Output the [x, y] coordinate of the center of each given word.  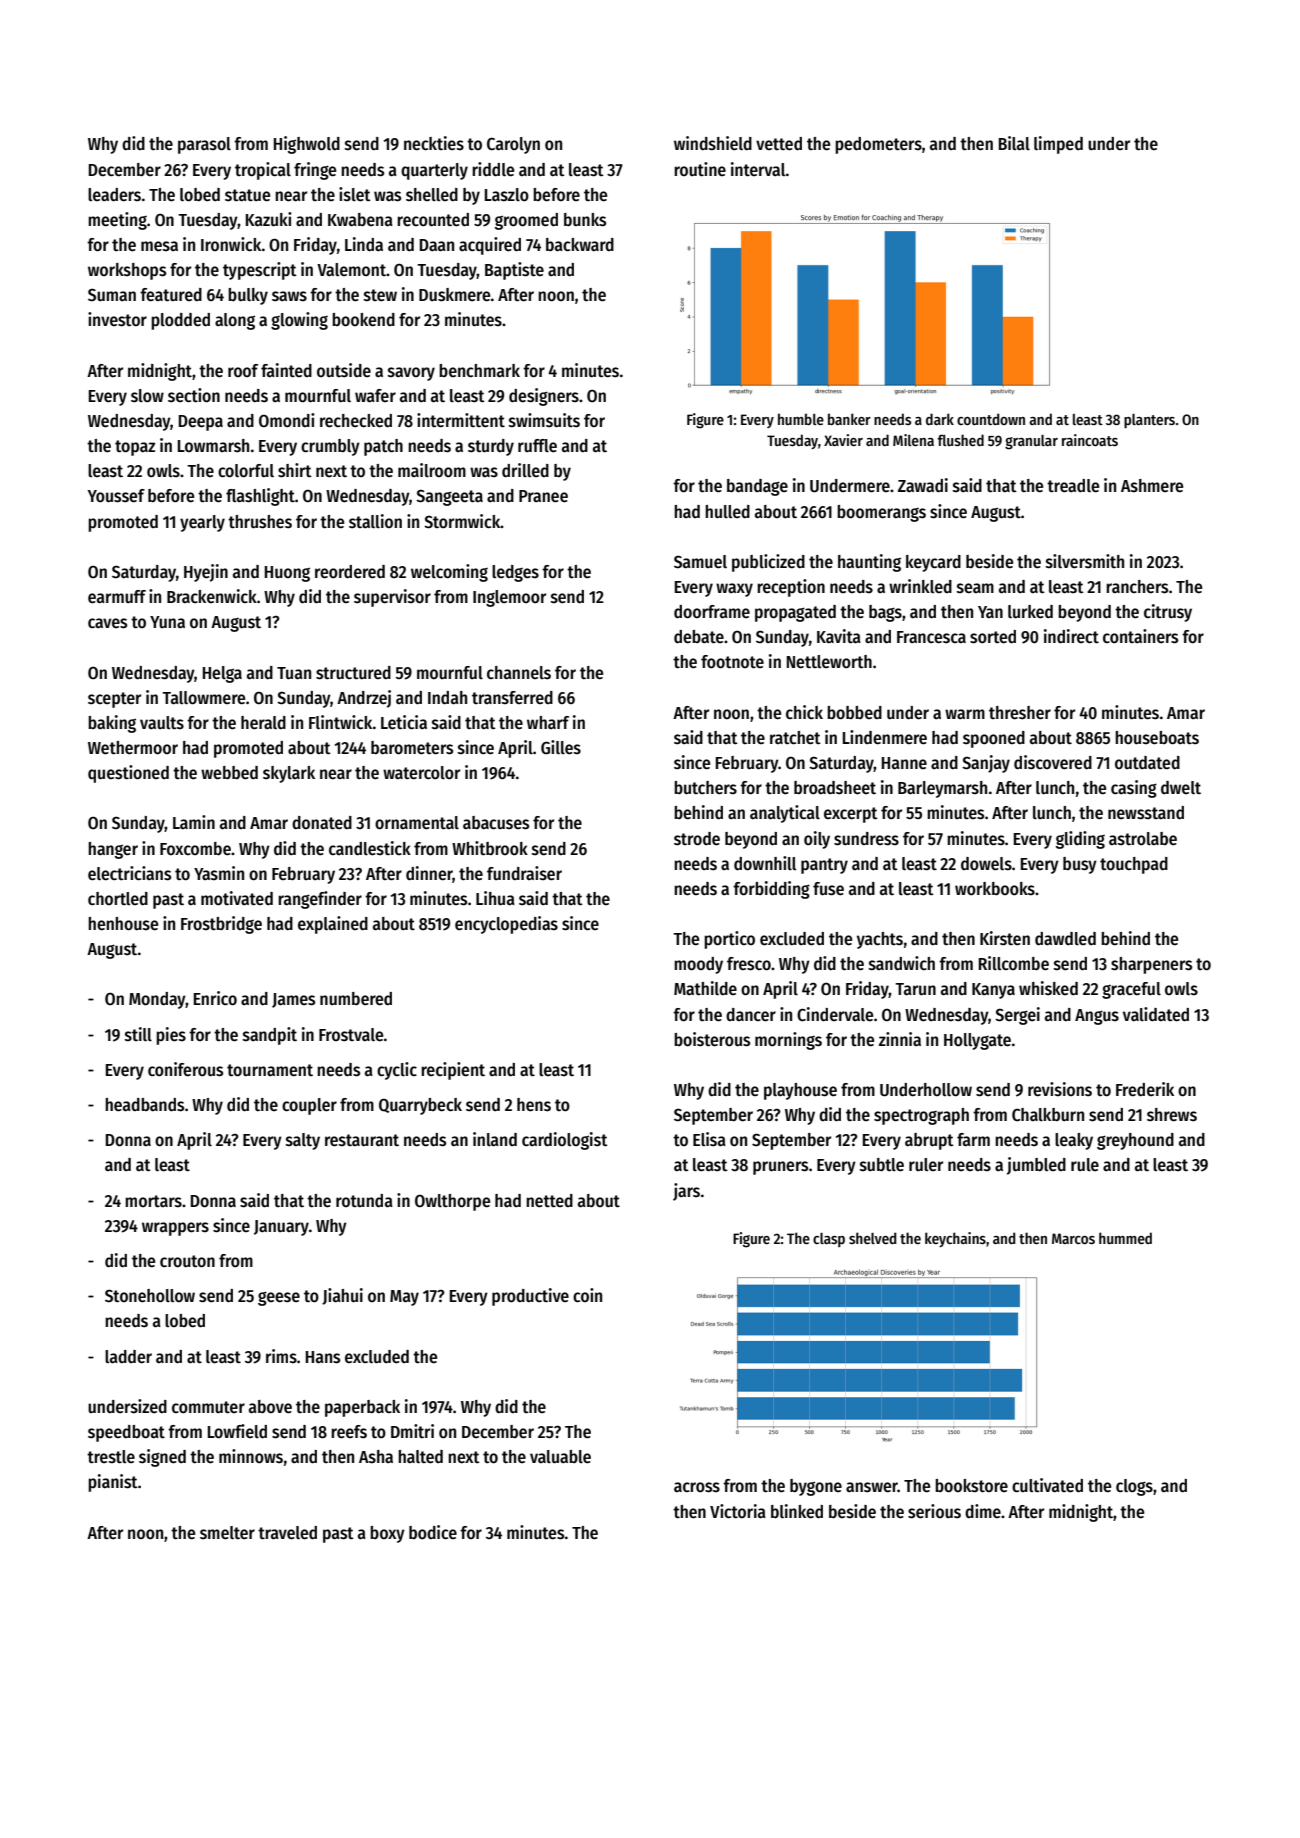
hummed [1125, 1238]
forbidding [771, 890]
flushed [960, 440]
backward [580, 245]
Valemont [351, 269]
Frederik [1145, 1089]
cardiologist [565, 1141]
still [138, 1034]
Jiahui [342, 1296]
